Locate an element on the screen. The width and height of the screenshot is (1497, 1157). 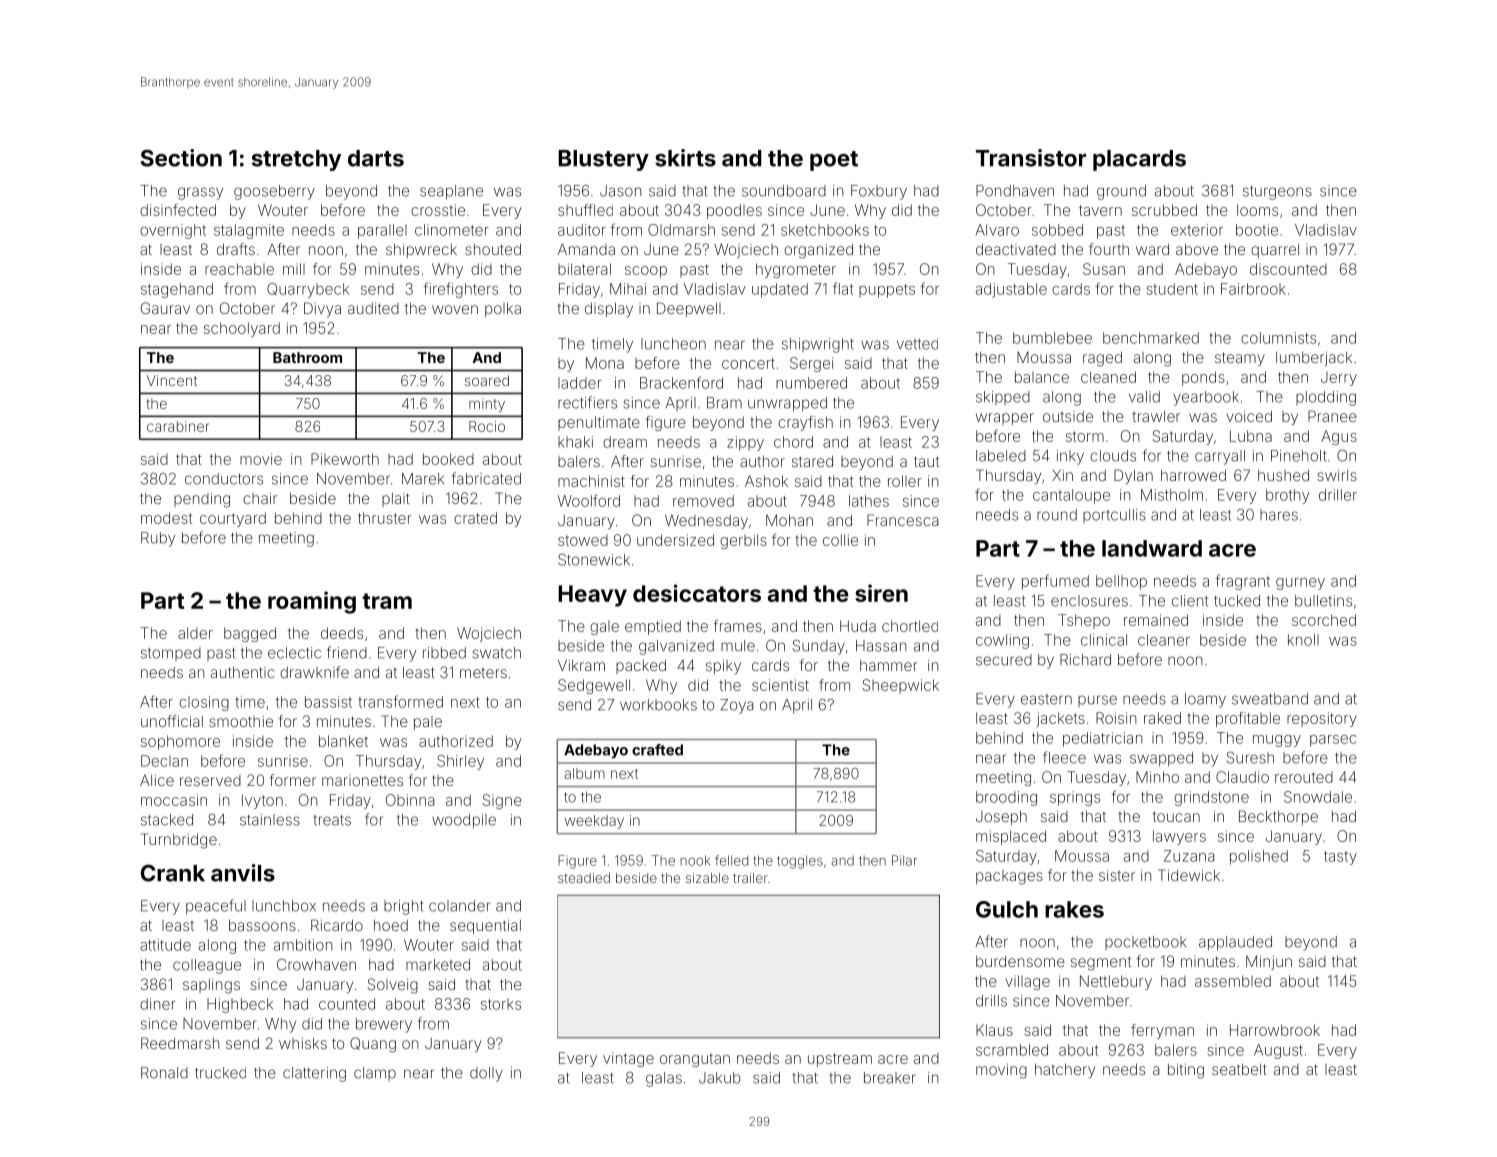
cantaloupe is located at coordinates (1071, 496).
